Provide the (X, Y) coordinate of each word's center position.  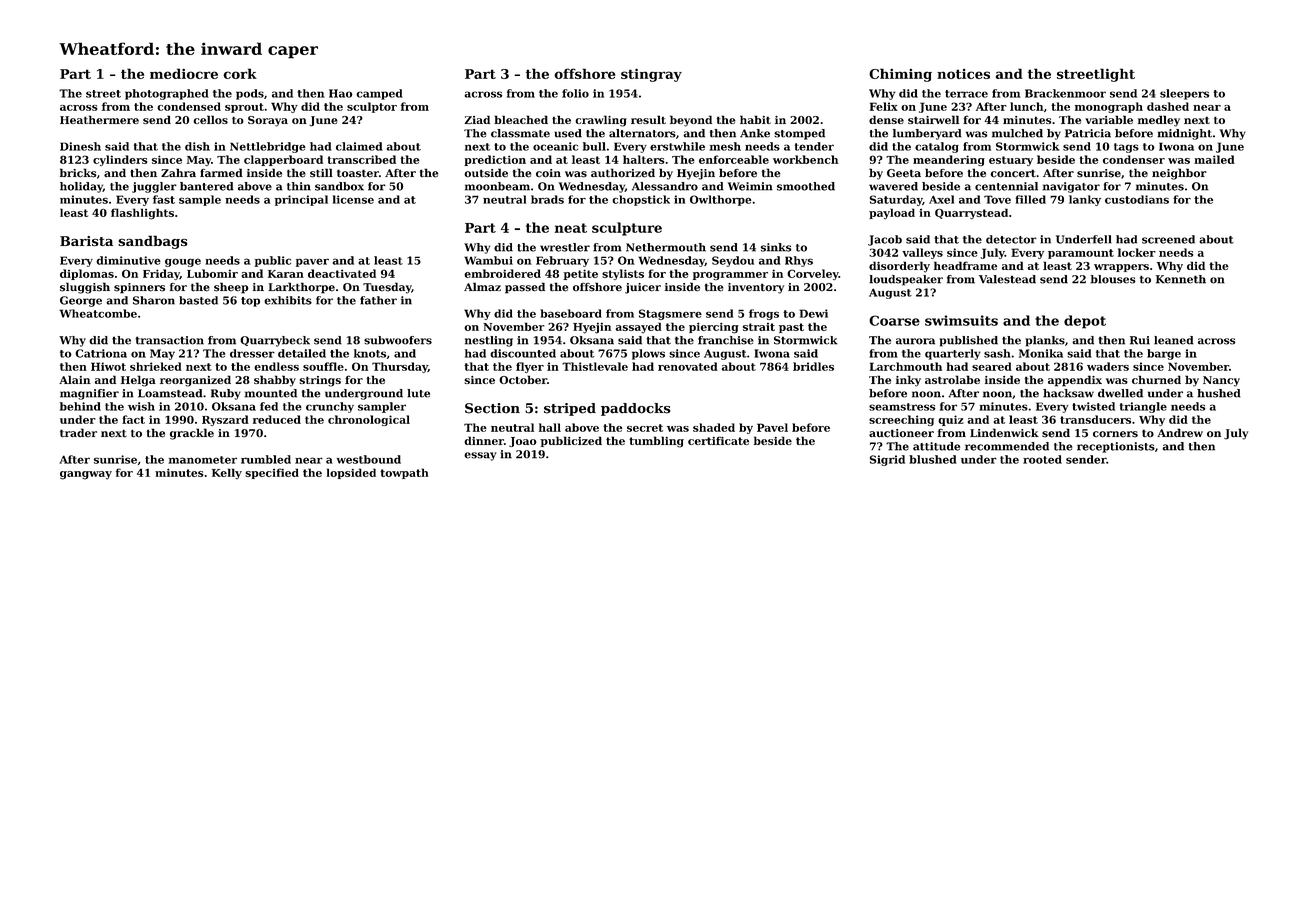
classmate (520, 133)
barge (1164, 354)
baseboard (571, 313)
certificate (718, 440)
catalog (937, 147)
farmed (221, 173)
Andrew (1180, 433)
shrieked (156, 366)
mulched (1017, 133)
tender (814, 146)
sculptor (372, 107)
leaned (1174, 340)
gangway (86, 475)
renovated (688, 366)
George (81, 301)
